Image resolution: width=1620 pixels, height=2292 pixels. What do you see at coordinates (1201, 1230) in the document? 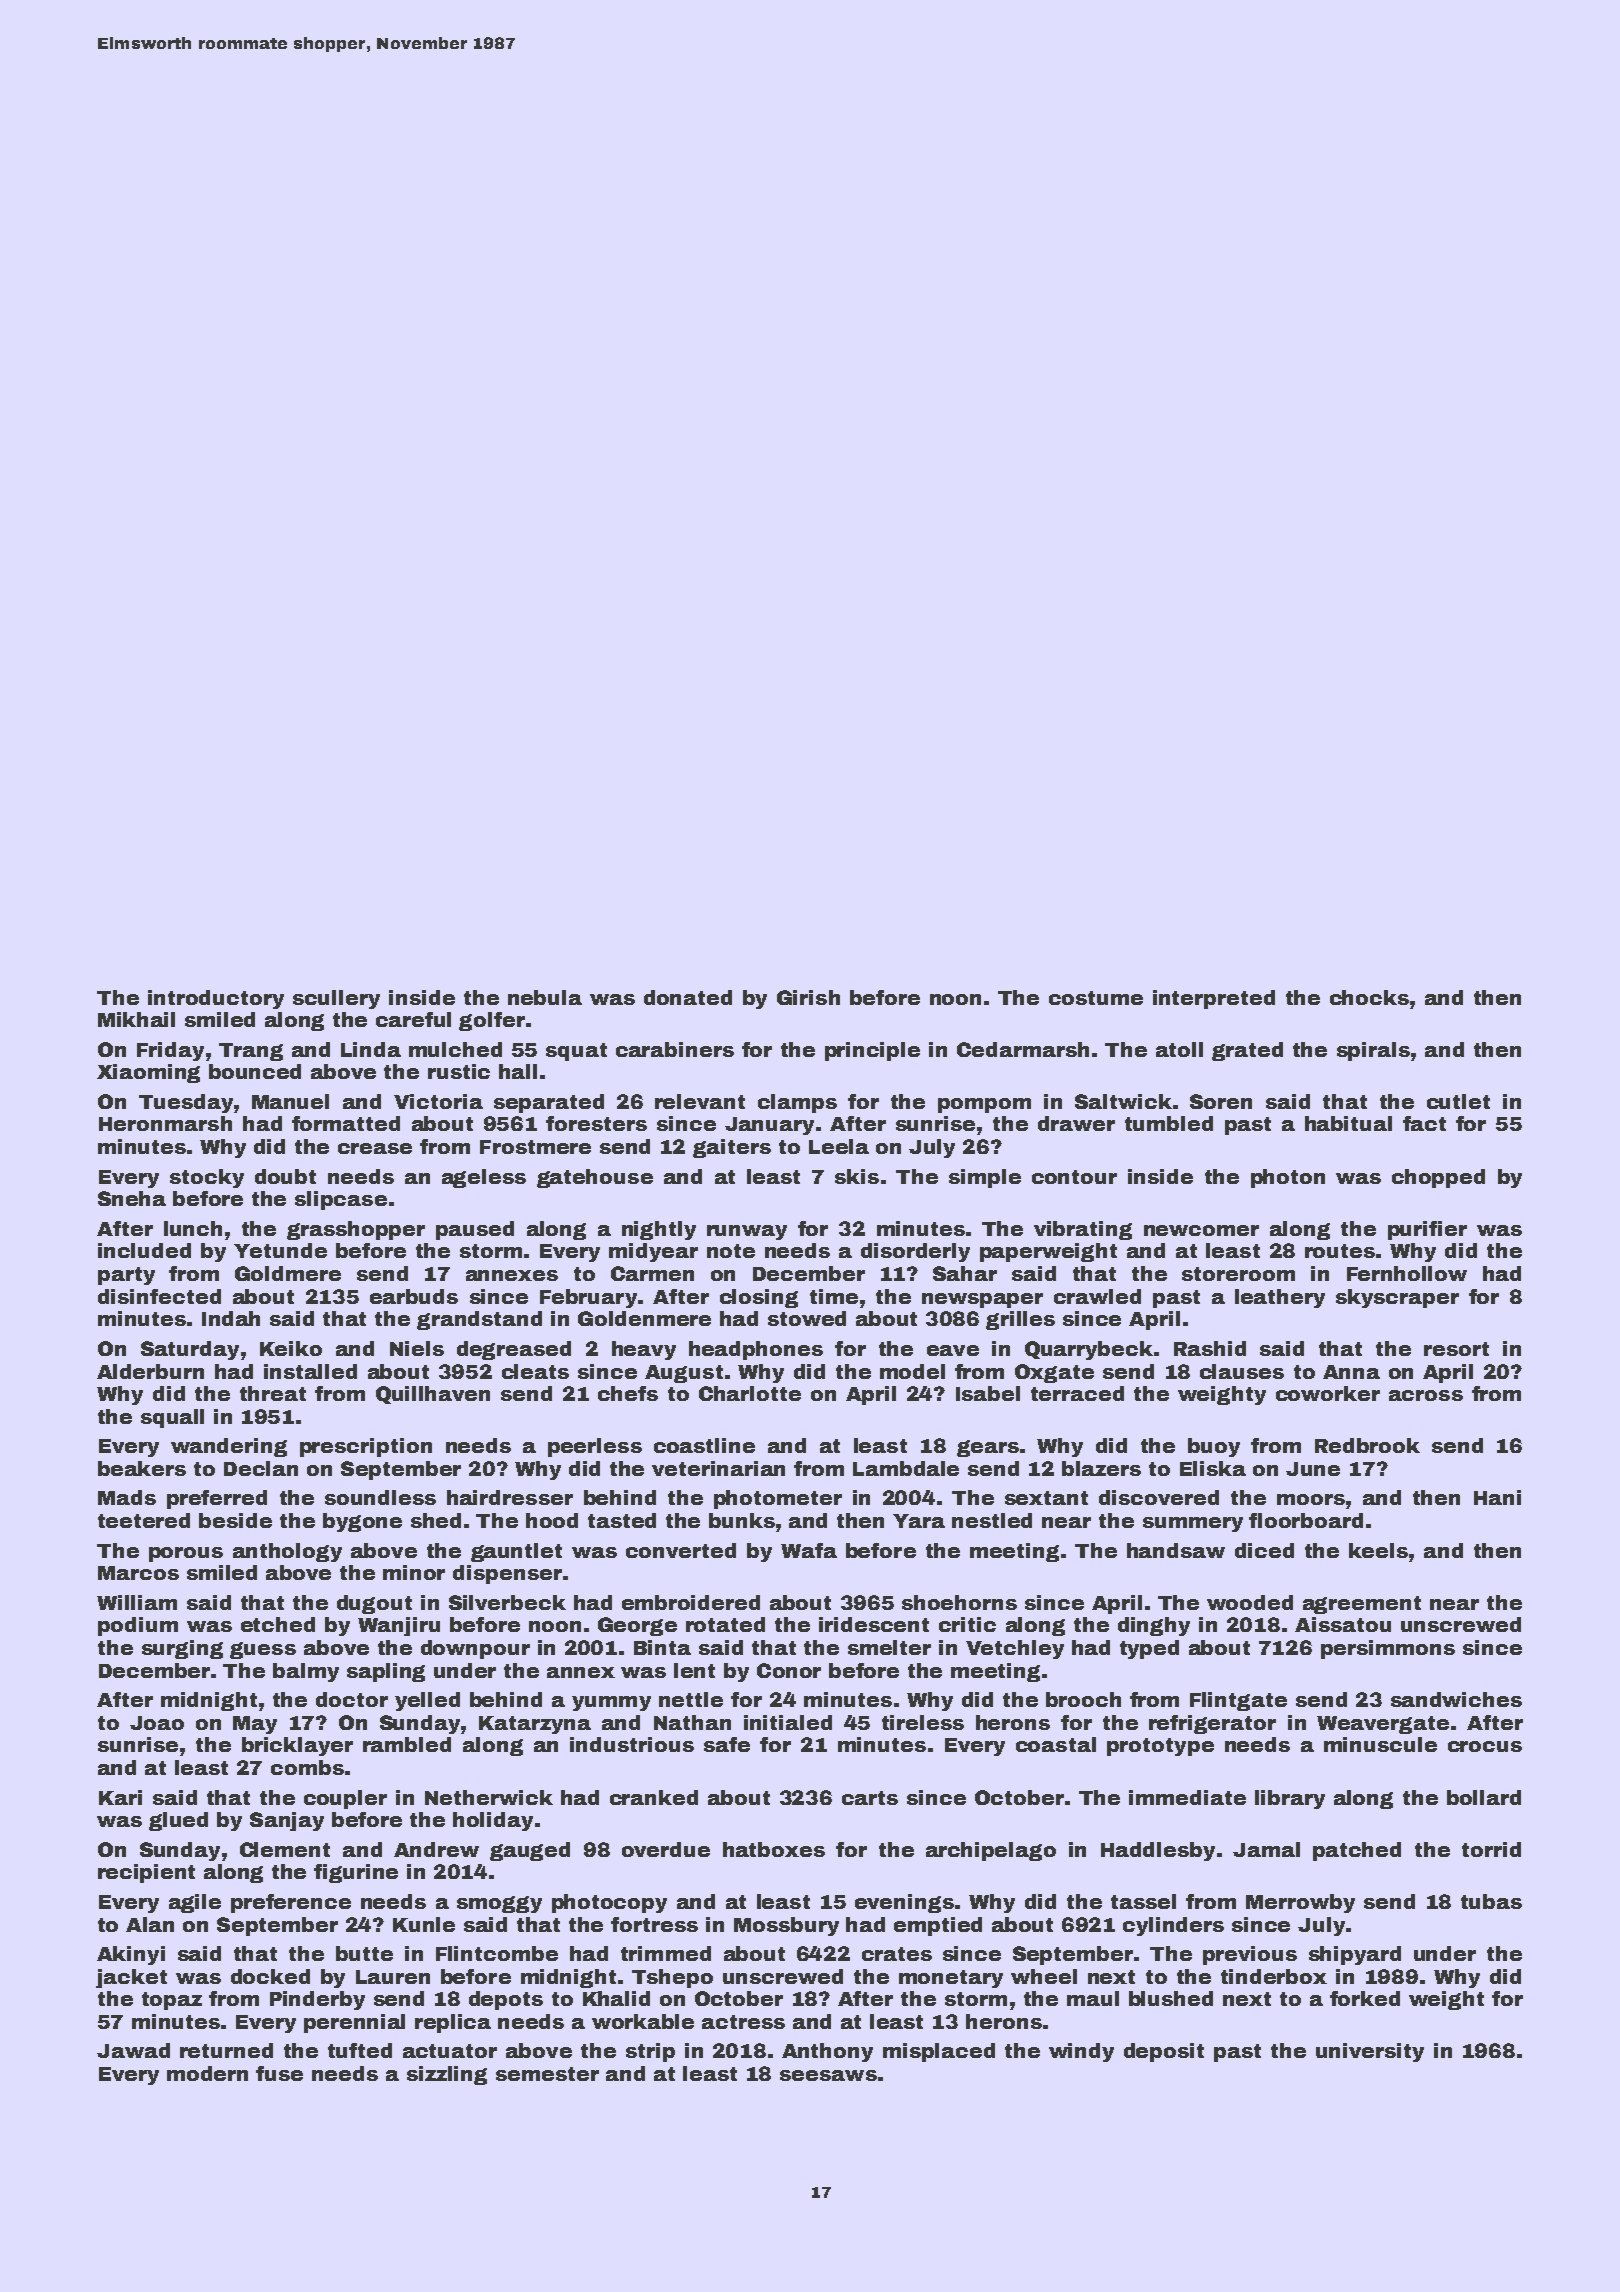
I see `newcomer` at bounding box center [1201, 1230].
